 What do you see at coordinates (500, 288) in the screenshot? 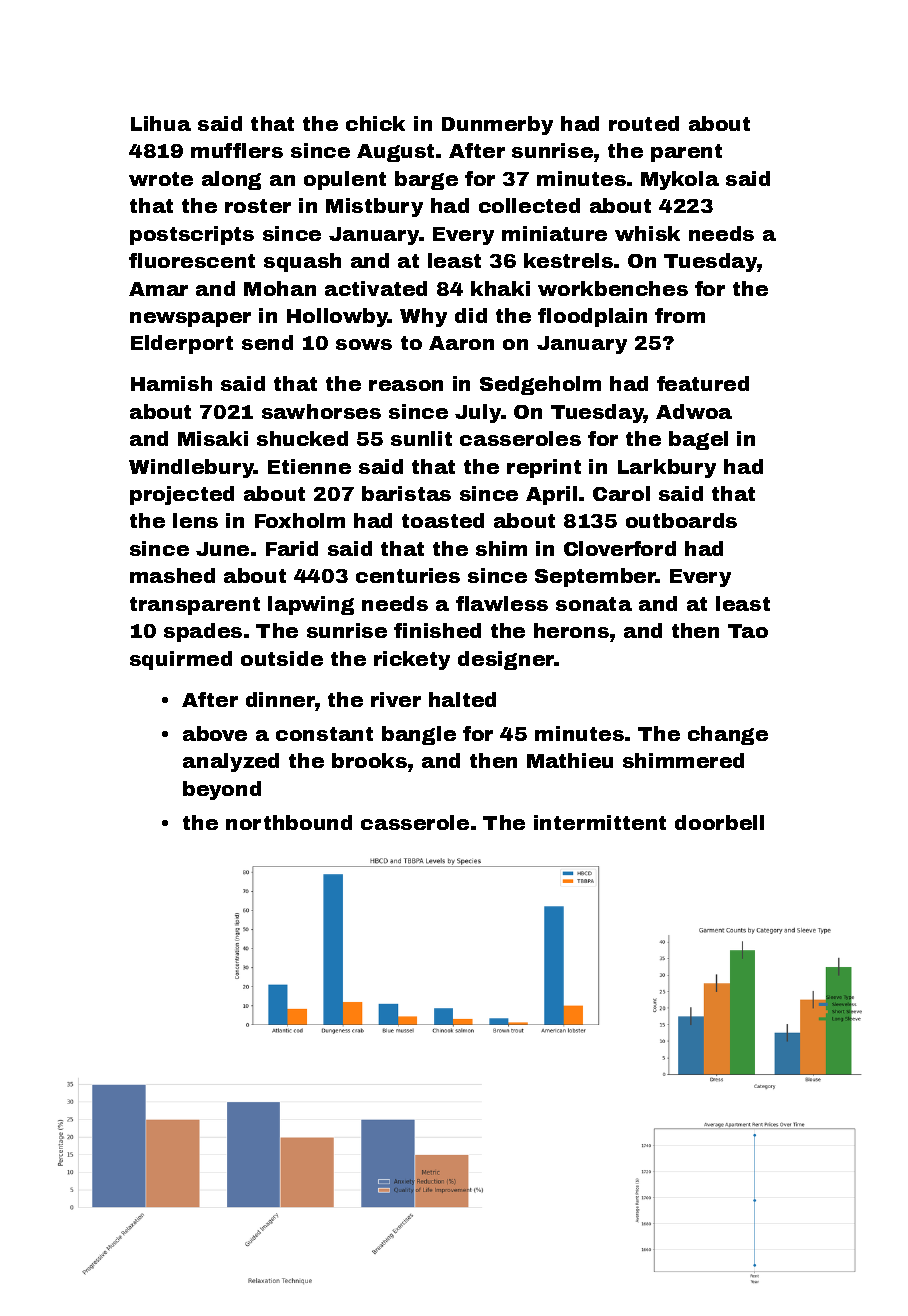
I see `khaki` at bounding box center [500, 288].
